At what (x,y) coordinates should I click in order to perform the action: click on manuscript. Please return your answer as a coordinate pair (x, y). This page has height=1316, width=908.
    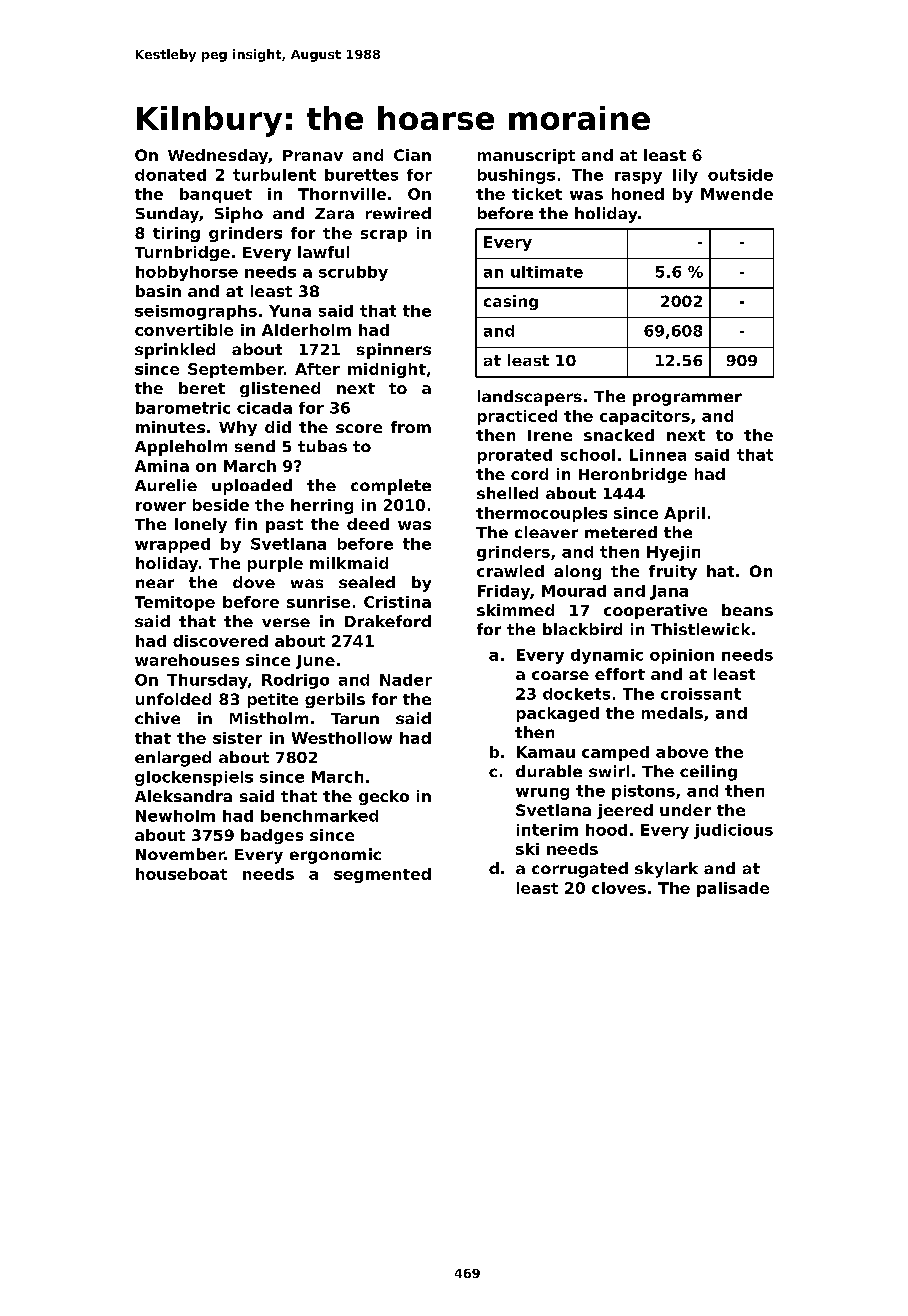
    Looking at the image, I should click on (526, 156).
